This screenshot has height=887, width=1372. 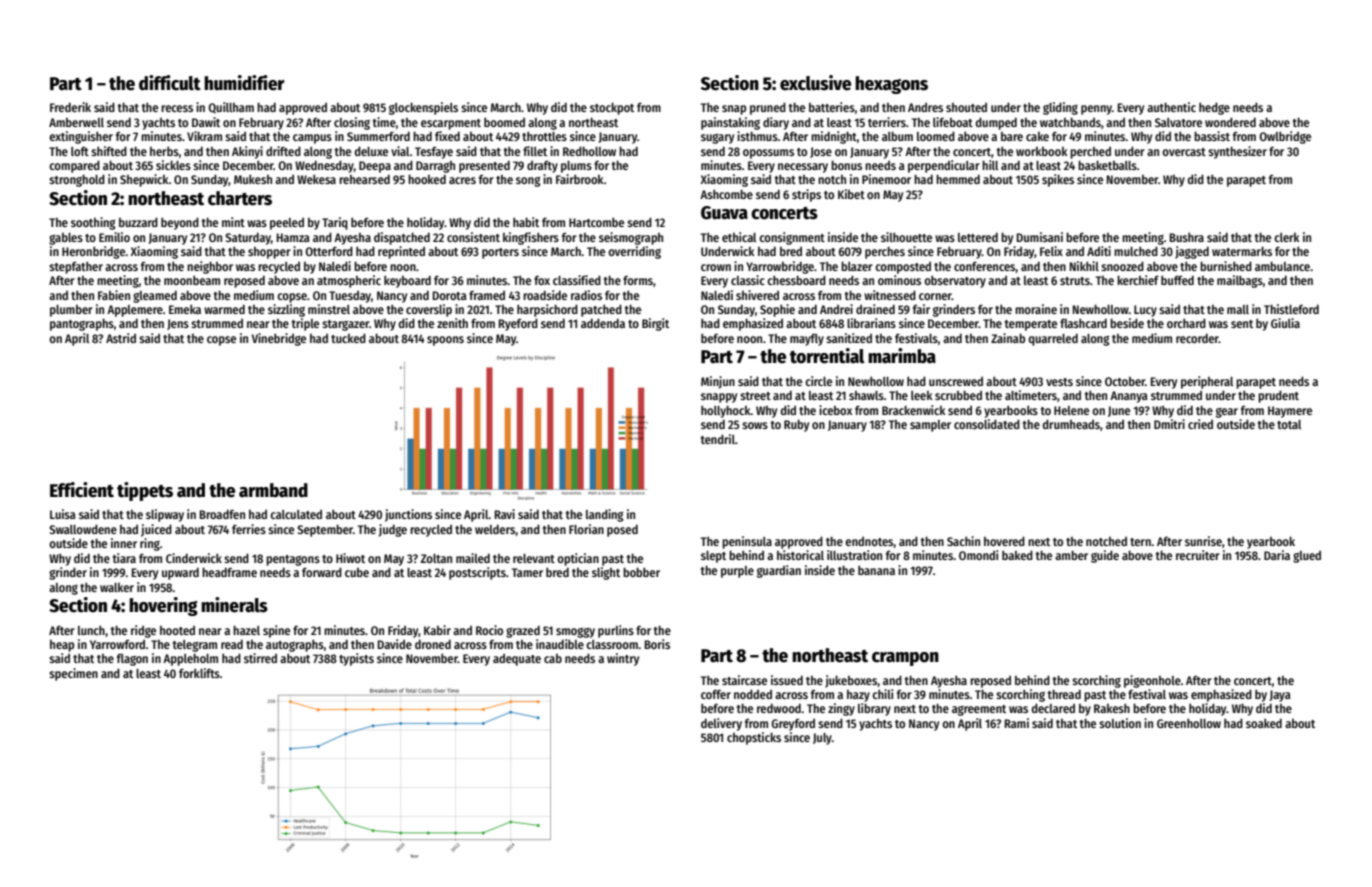 What do you see at coordinates (91, 630) in the screenshot?
I see `lunch` at bounding box center [91, 630].
